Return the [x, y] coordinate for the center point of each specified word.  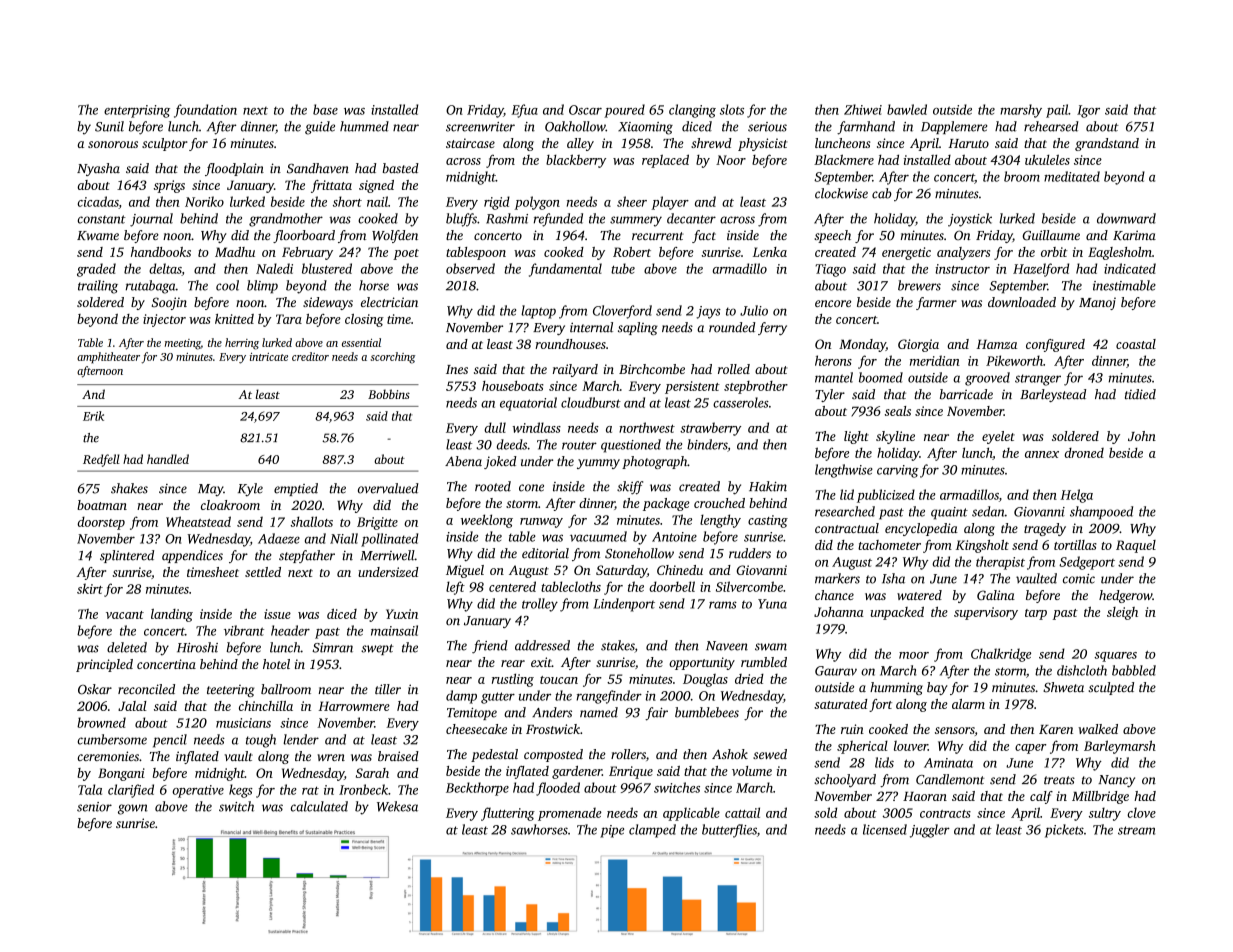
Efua [524, 111]
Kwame [98, 236]
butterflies [729, 831]
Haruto [968, 143]
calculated [319, 806]
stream [1136, 830]
